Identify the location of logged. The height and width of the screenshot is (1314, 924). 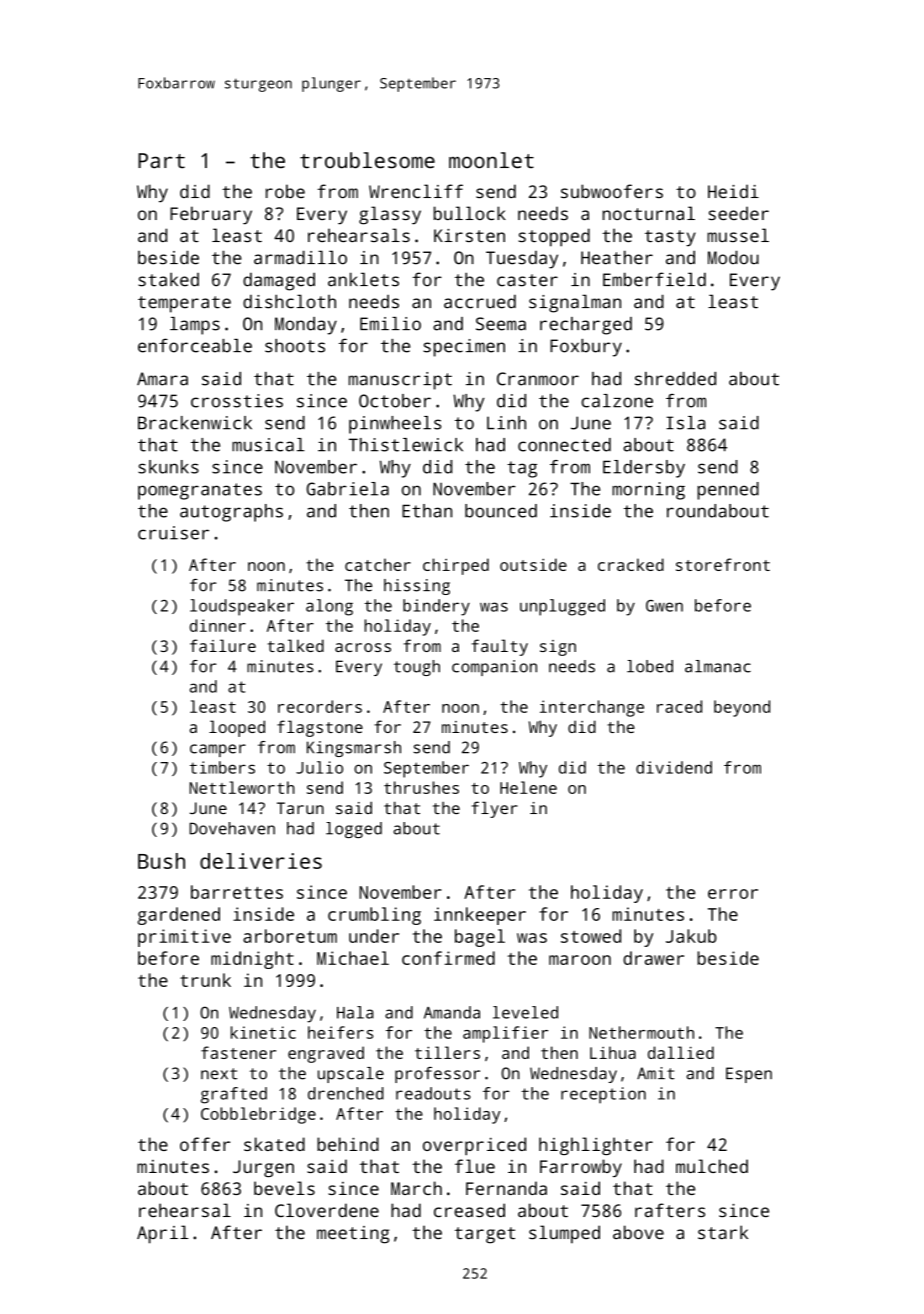
(354, 830).
